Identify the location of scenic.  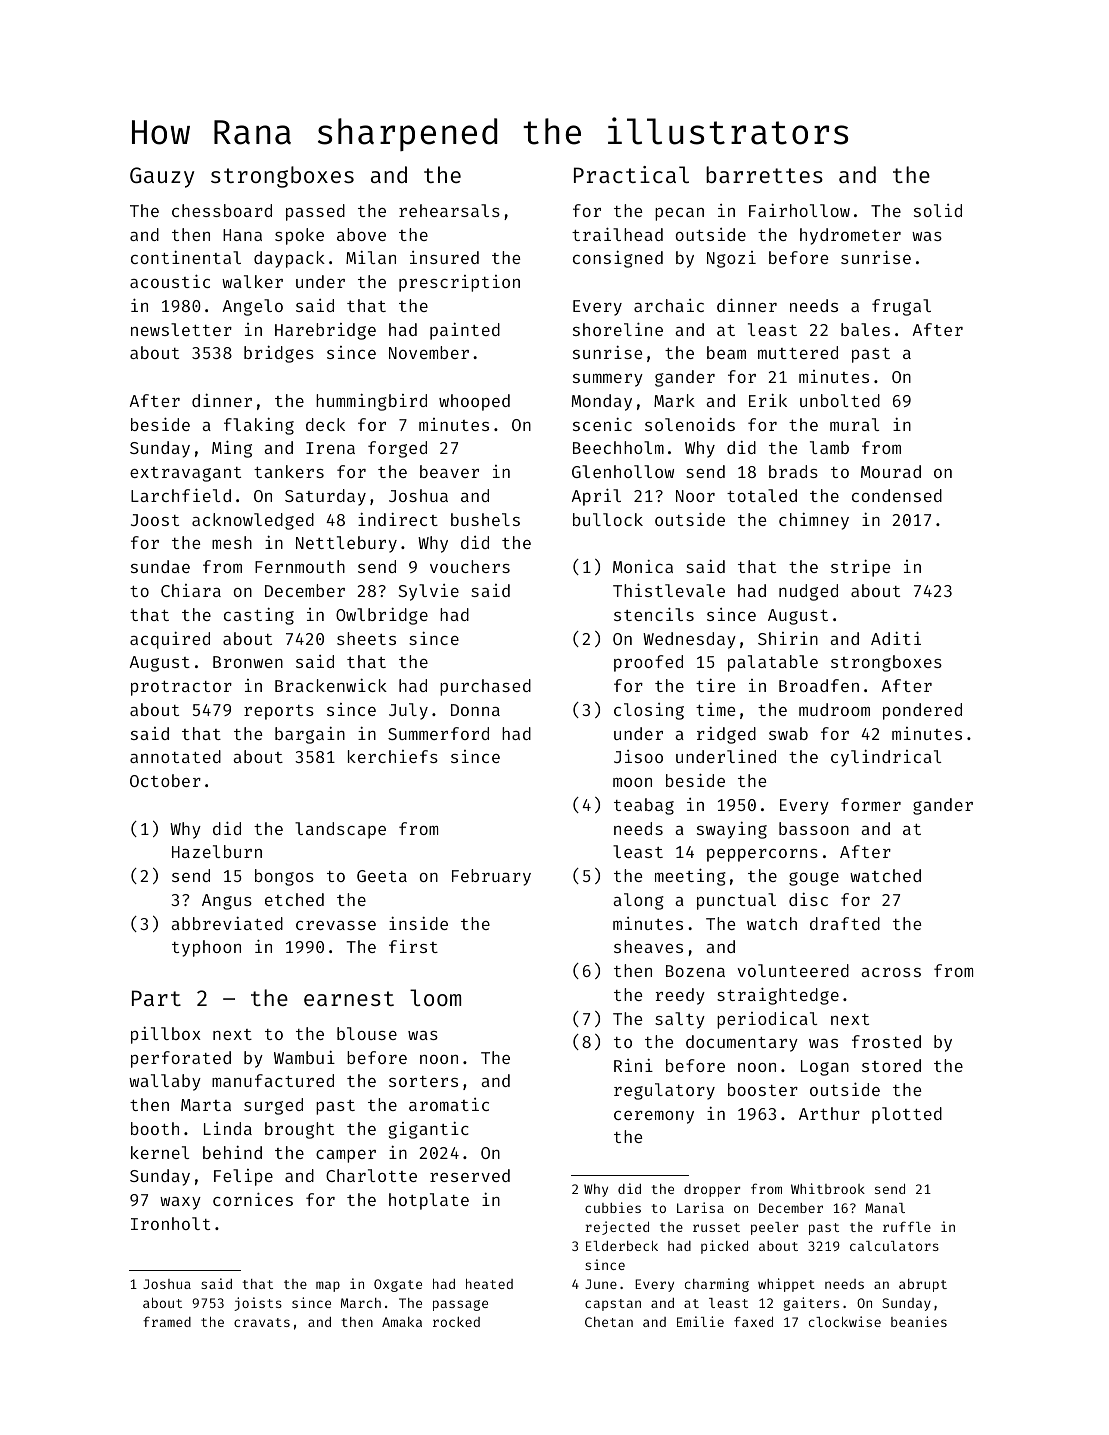
(602, 424).
